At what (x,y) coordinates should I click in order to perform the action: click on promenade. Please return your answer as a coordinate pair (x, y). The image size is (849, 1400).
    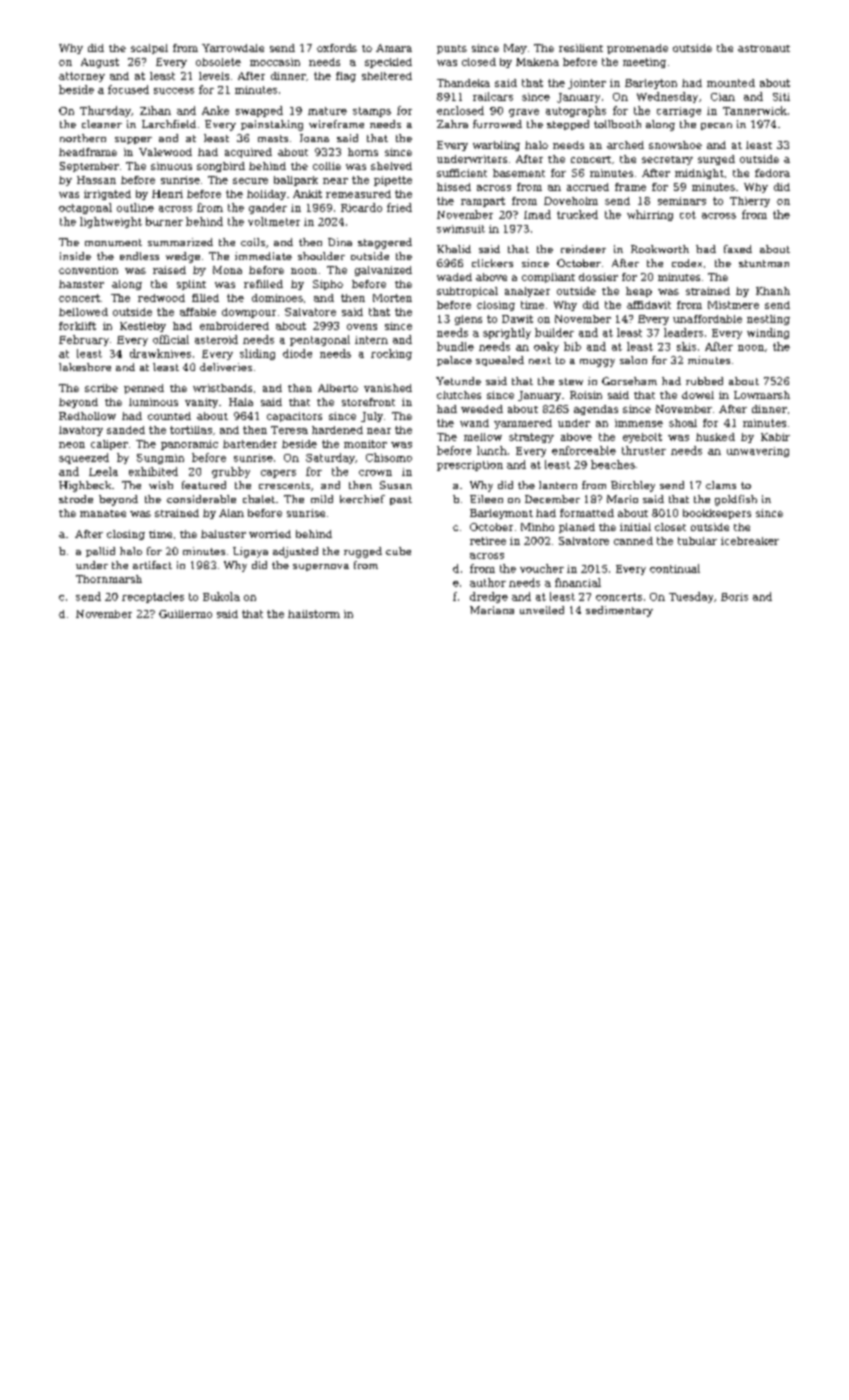
    Looking at the image, I should click on (637, 49).
